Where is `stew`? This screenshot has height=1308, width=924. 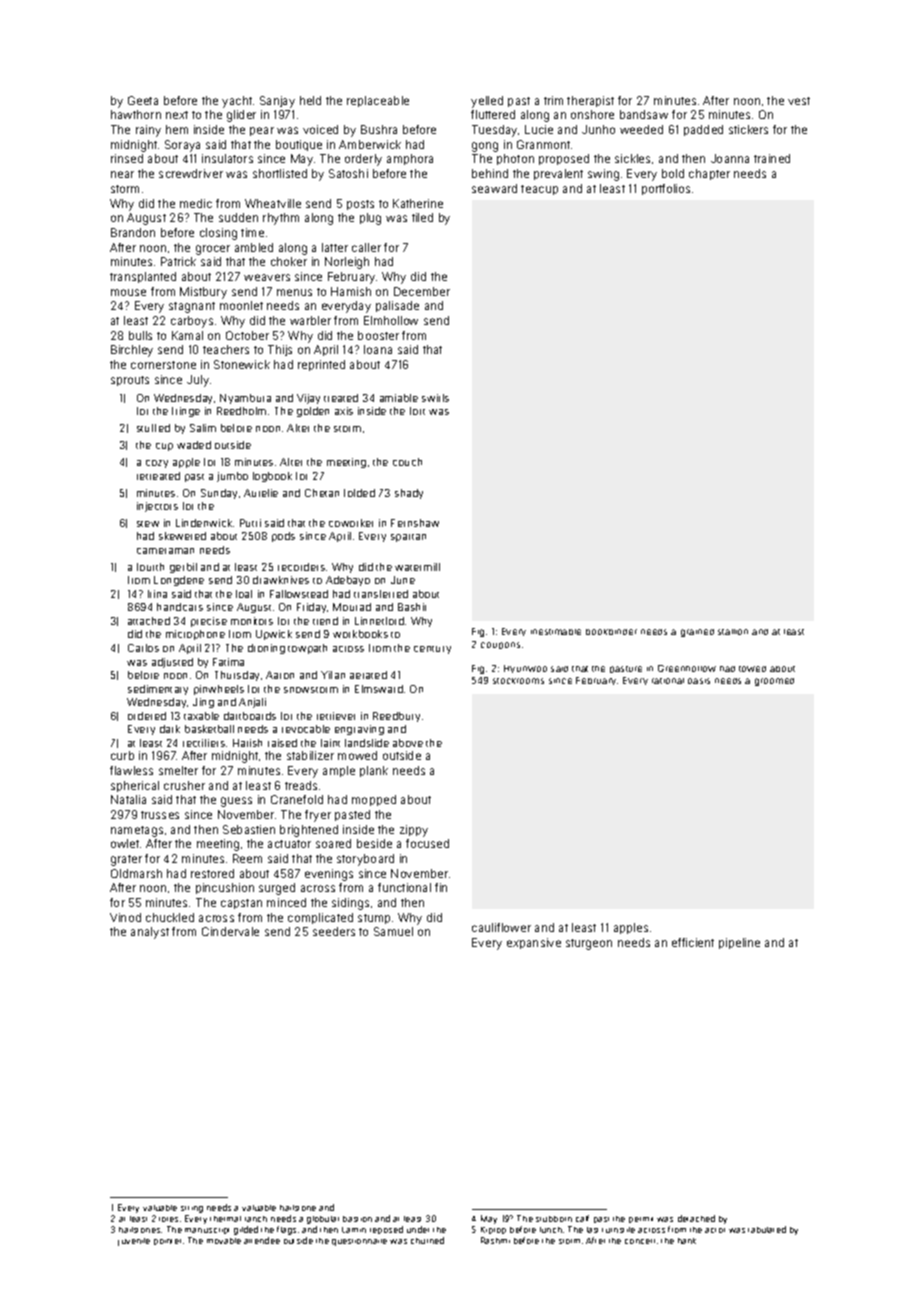 stew is located at coordinates (148, 524).
